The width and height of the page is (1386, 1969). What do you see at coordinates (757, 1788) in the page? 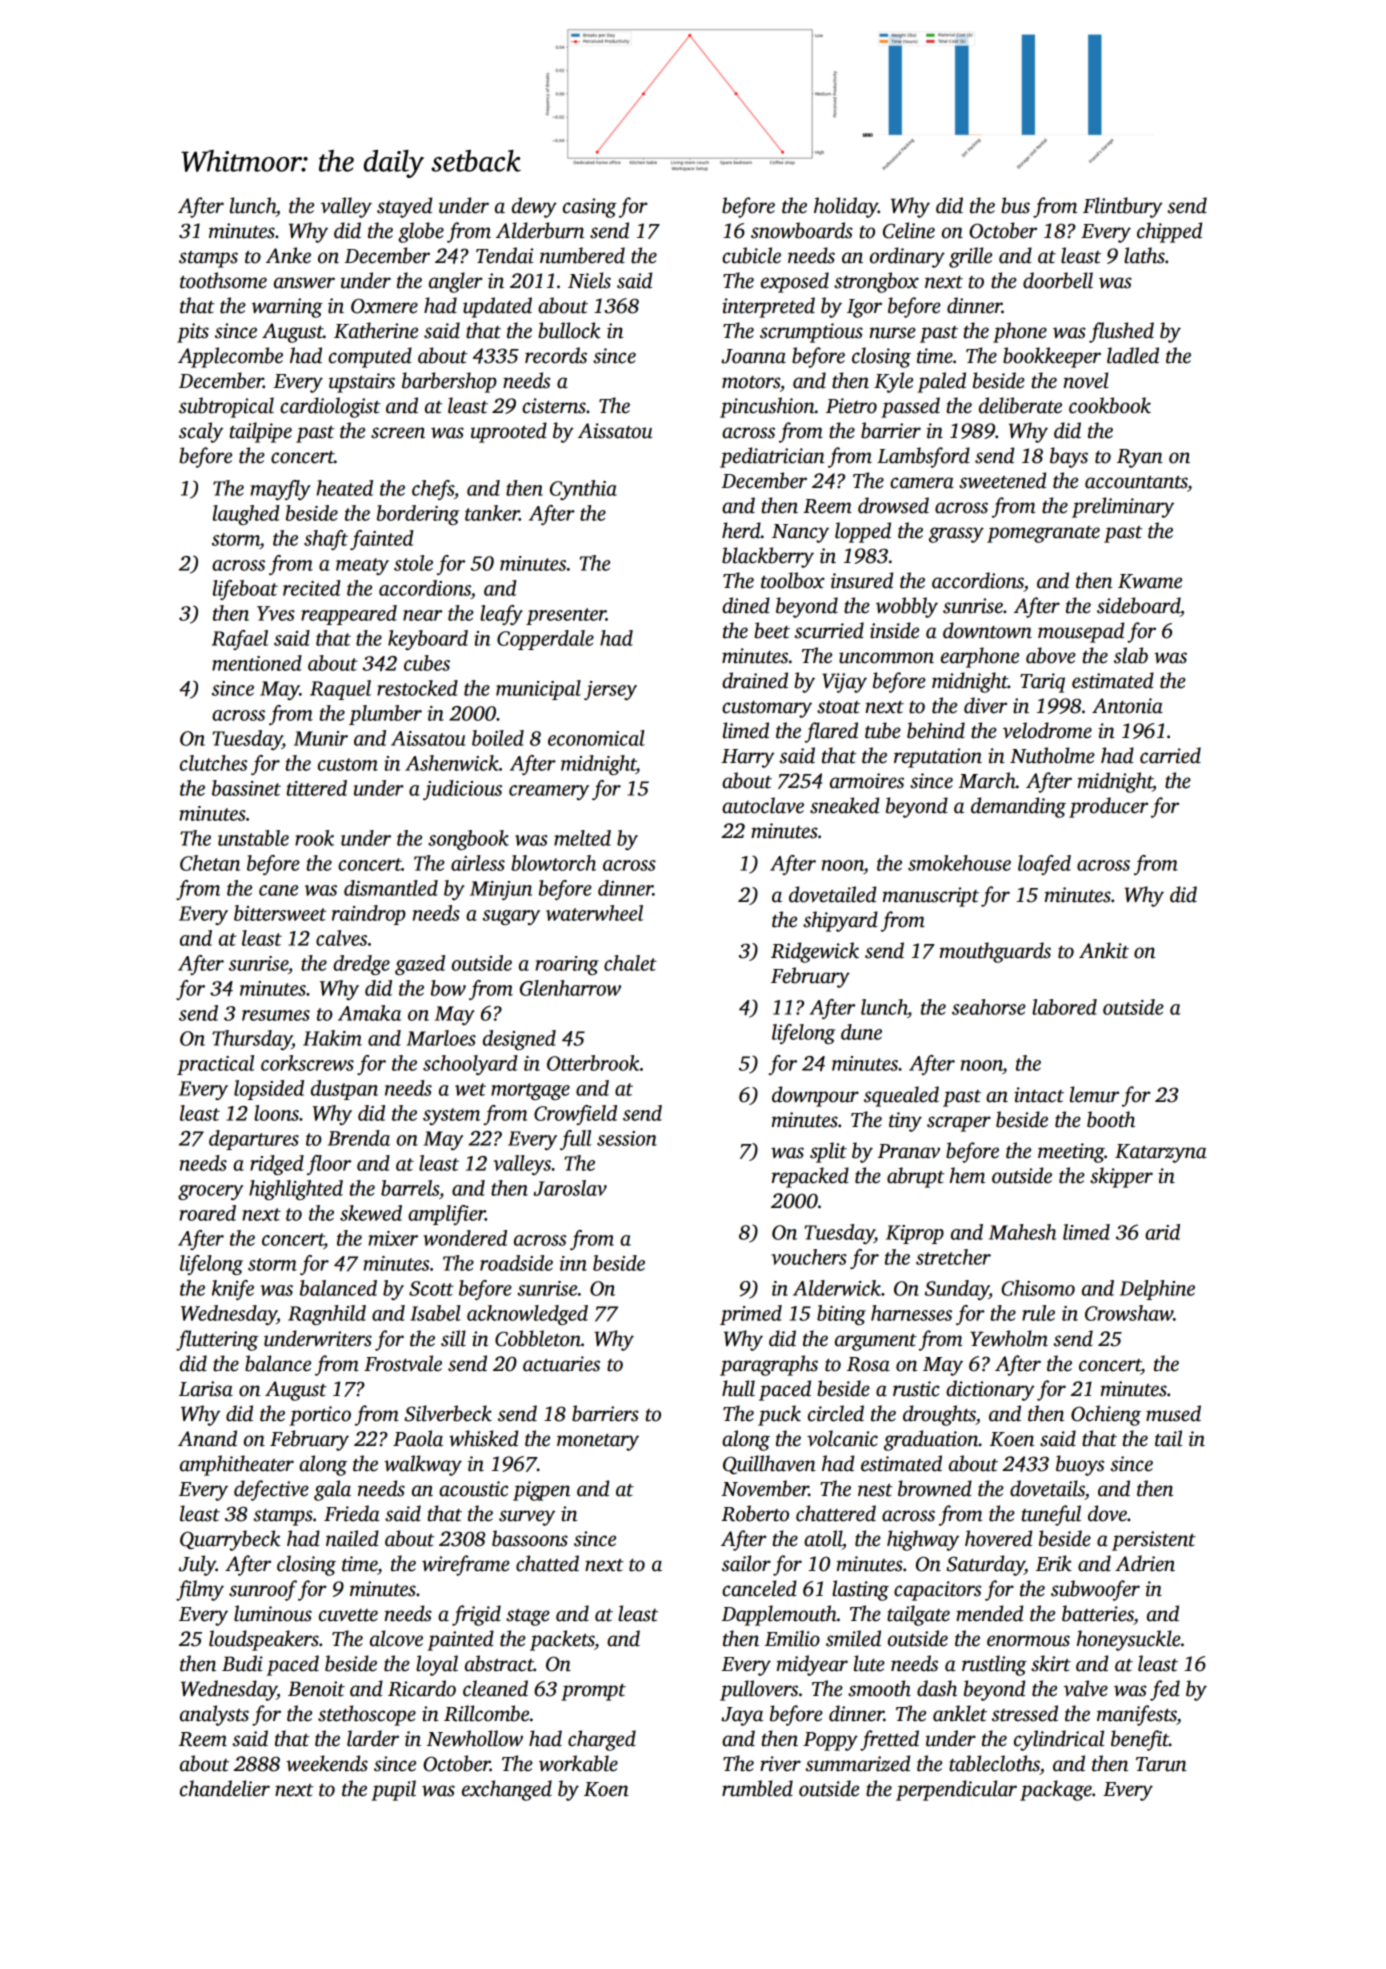
I see `rumbled` at bounding box center [757, 1788].
